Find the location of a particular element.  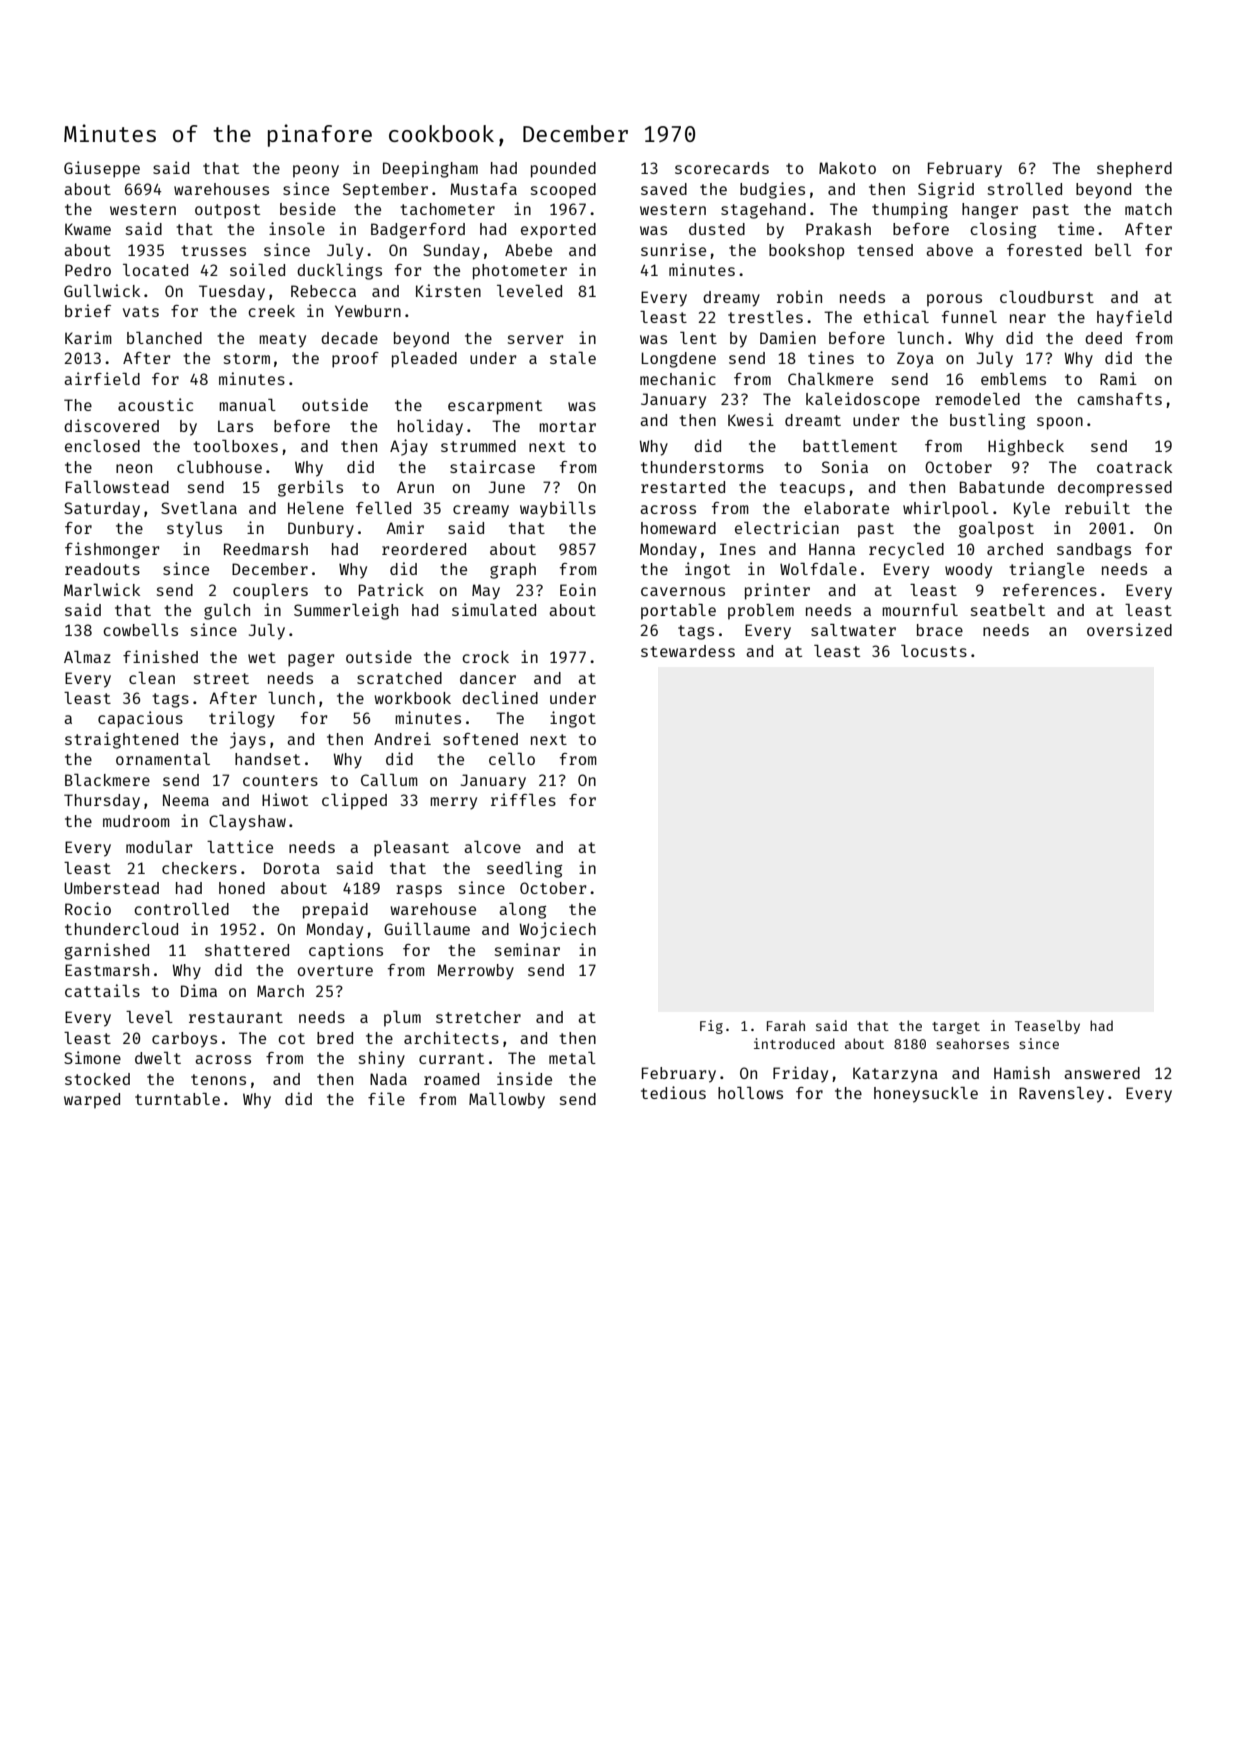

tenons is located at coordinates (218, 1079).
